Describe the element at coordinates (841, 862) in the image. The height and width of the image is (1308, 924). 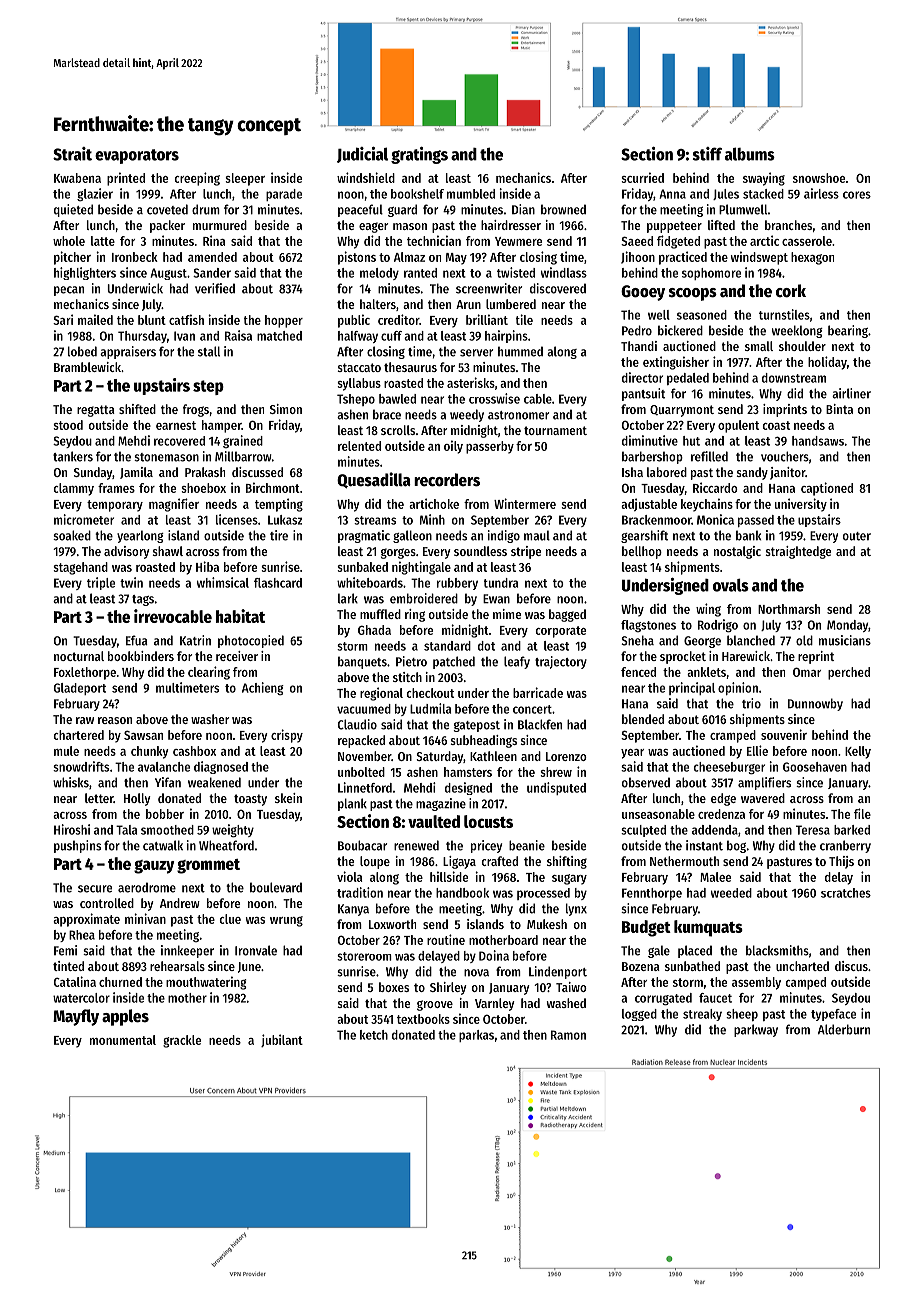
I see `Thijs` at that location.
